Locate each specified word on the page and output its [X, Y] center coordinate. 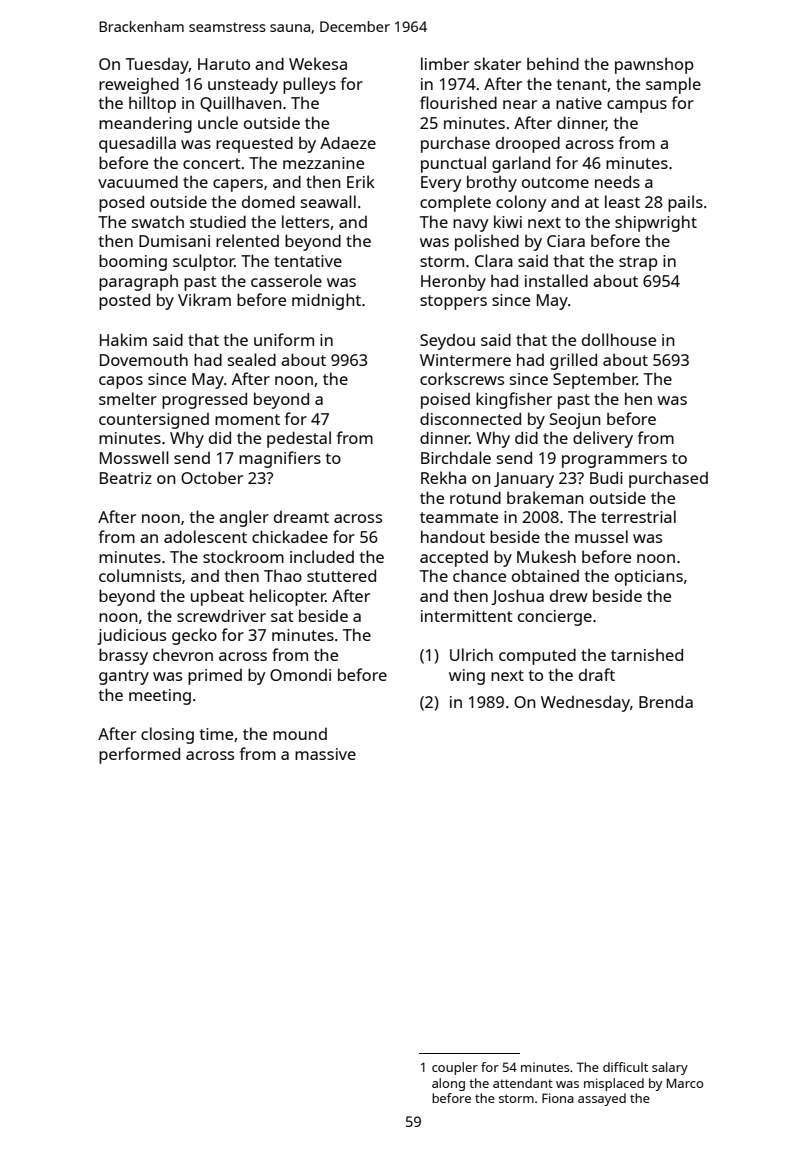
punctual [453, 164]
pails [685, 203]
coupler [455, 1068]
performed [139, 755]
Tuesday [157, 66]
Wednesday [585, 704]
